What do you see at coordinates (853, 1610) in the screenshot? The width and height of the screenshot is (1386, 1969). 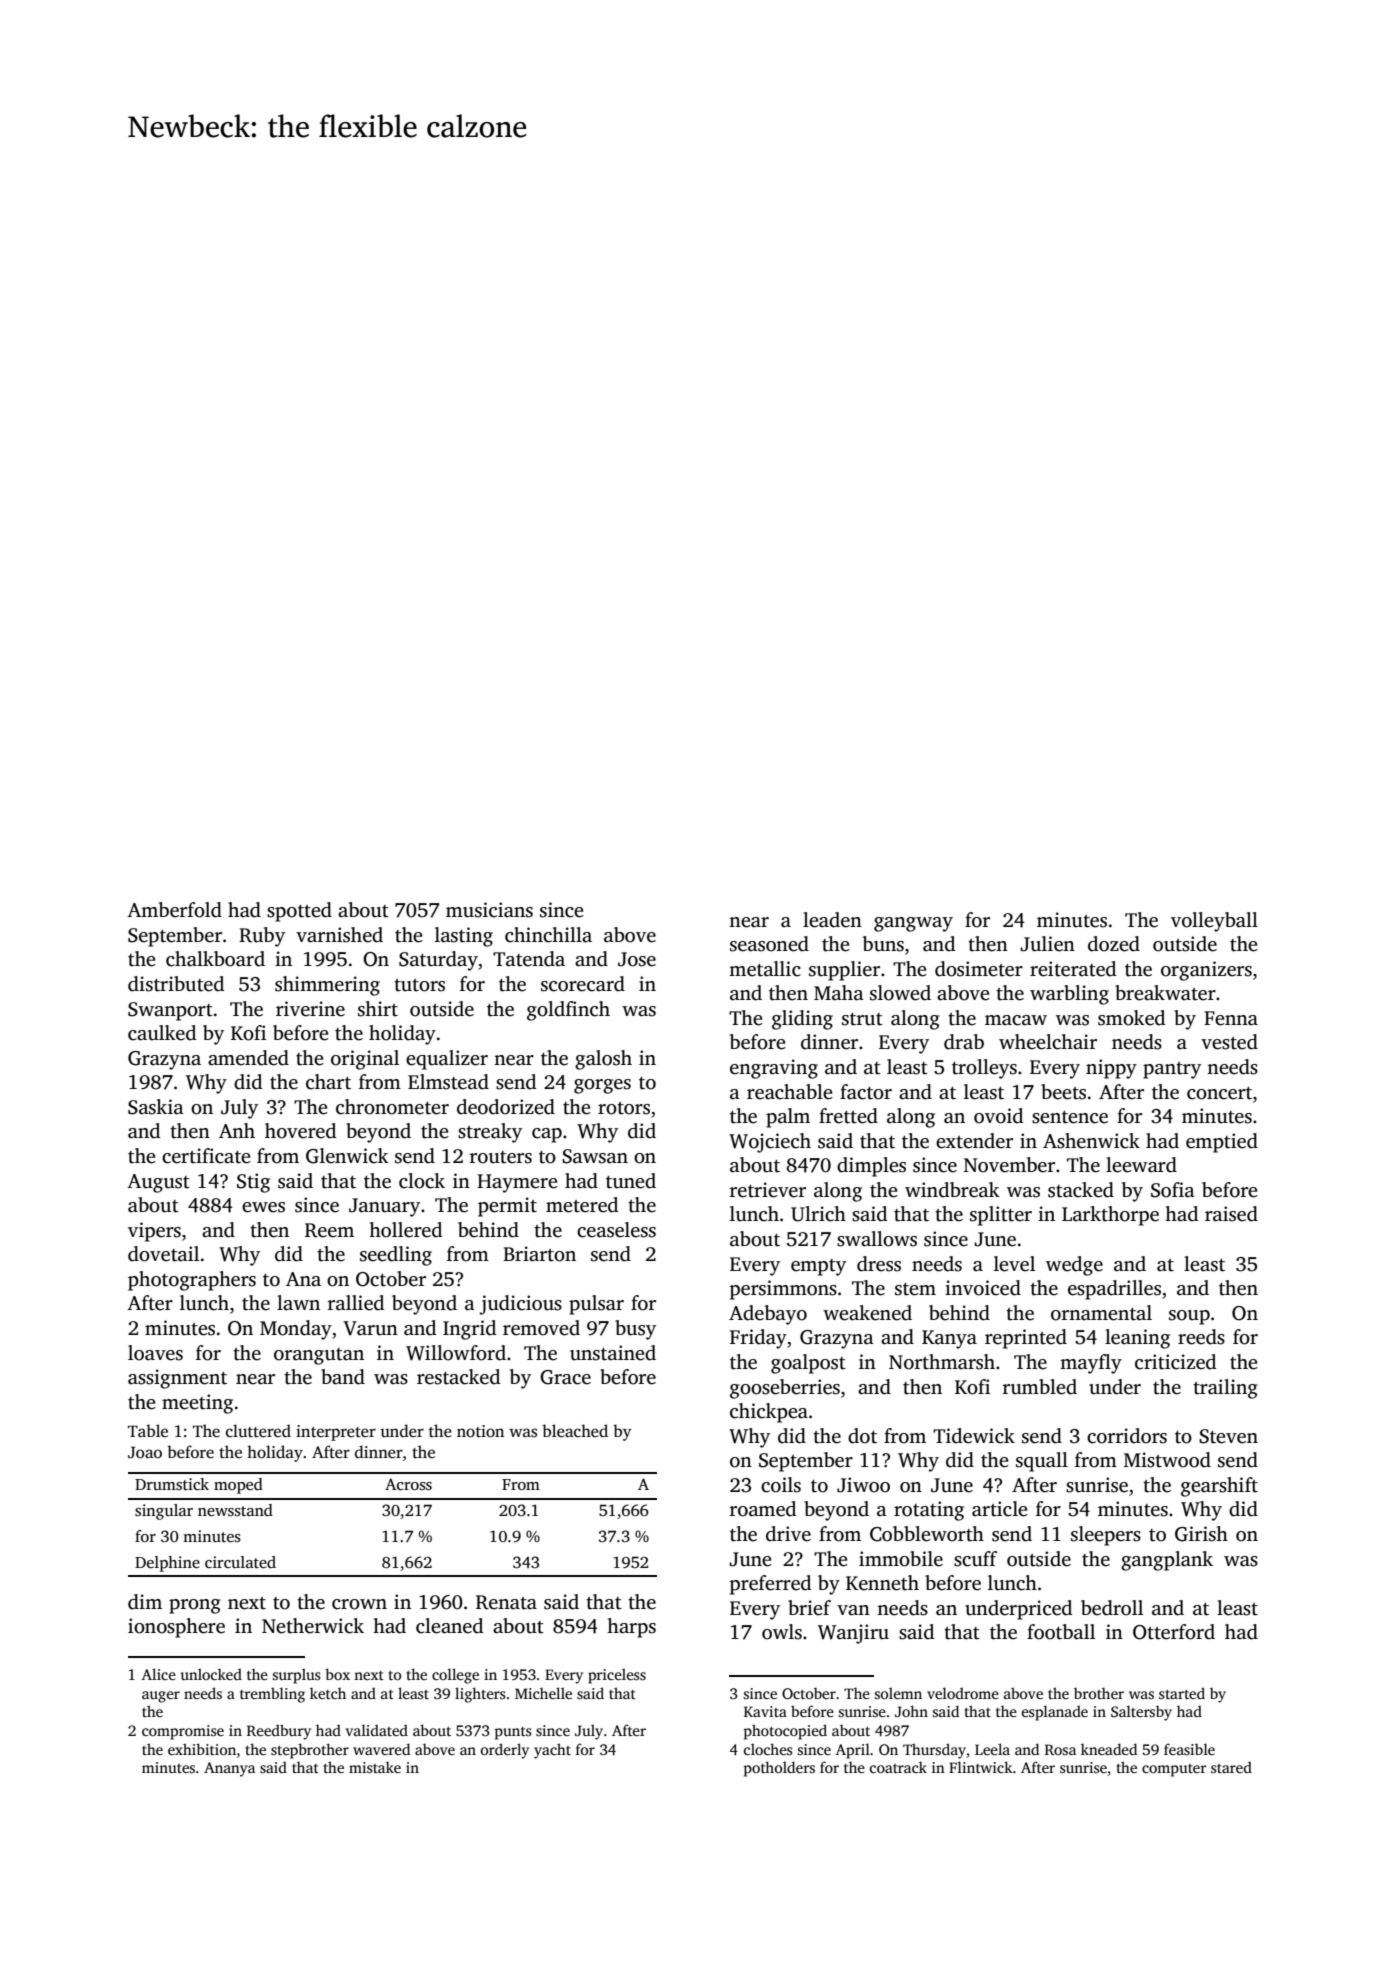 I see `van` at bounding box center [853, 1610].
